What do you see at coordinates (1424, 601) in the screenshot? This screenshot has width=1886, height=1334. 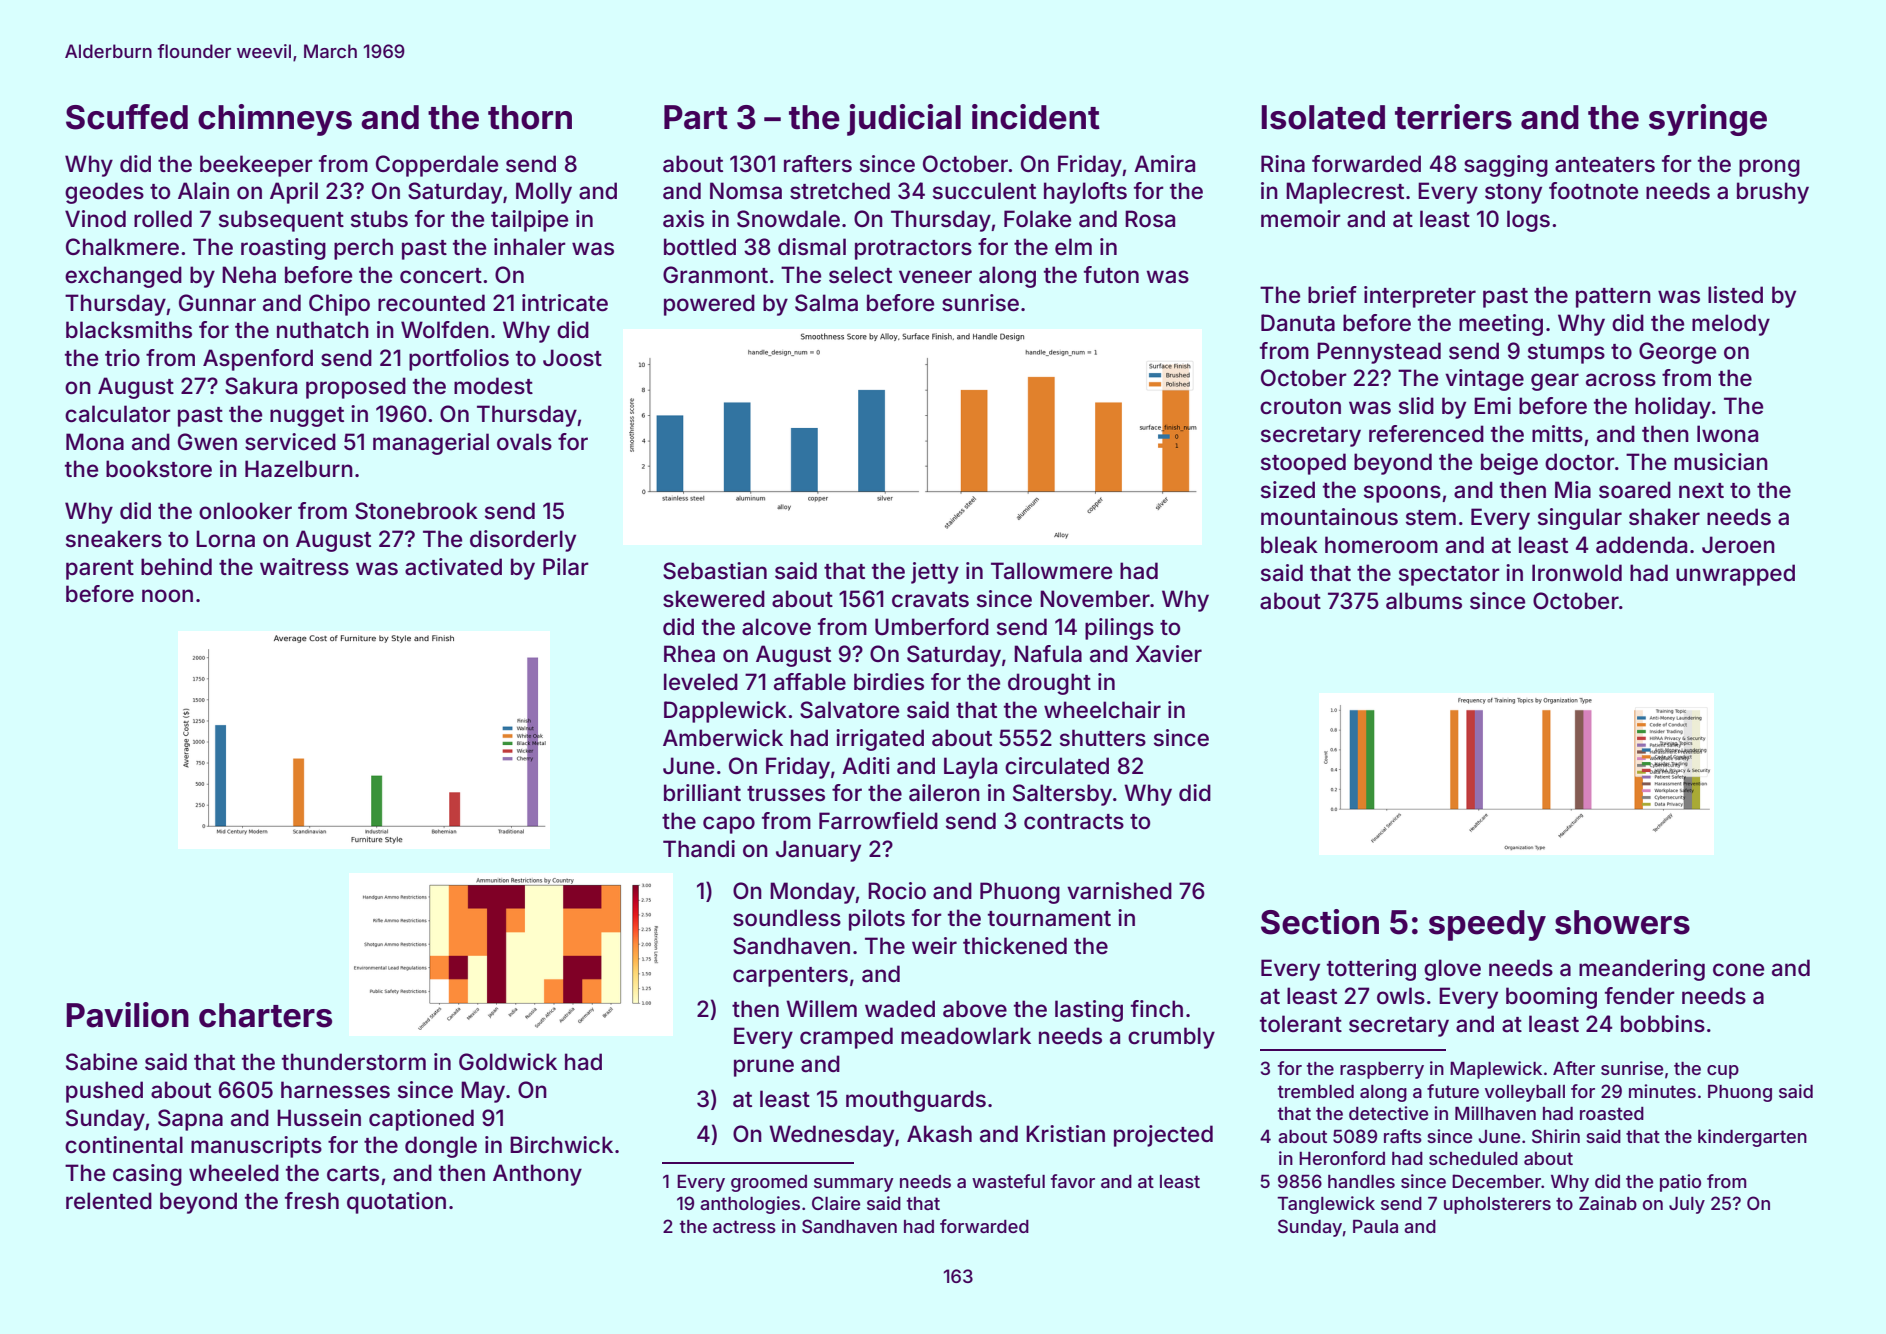 I see `albums` at bounding box center [1424, 601].
